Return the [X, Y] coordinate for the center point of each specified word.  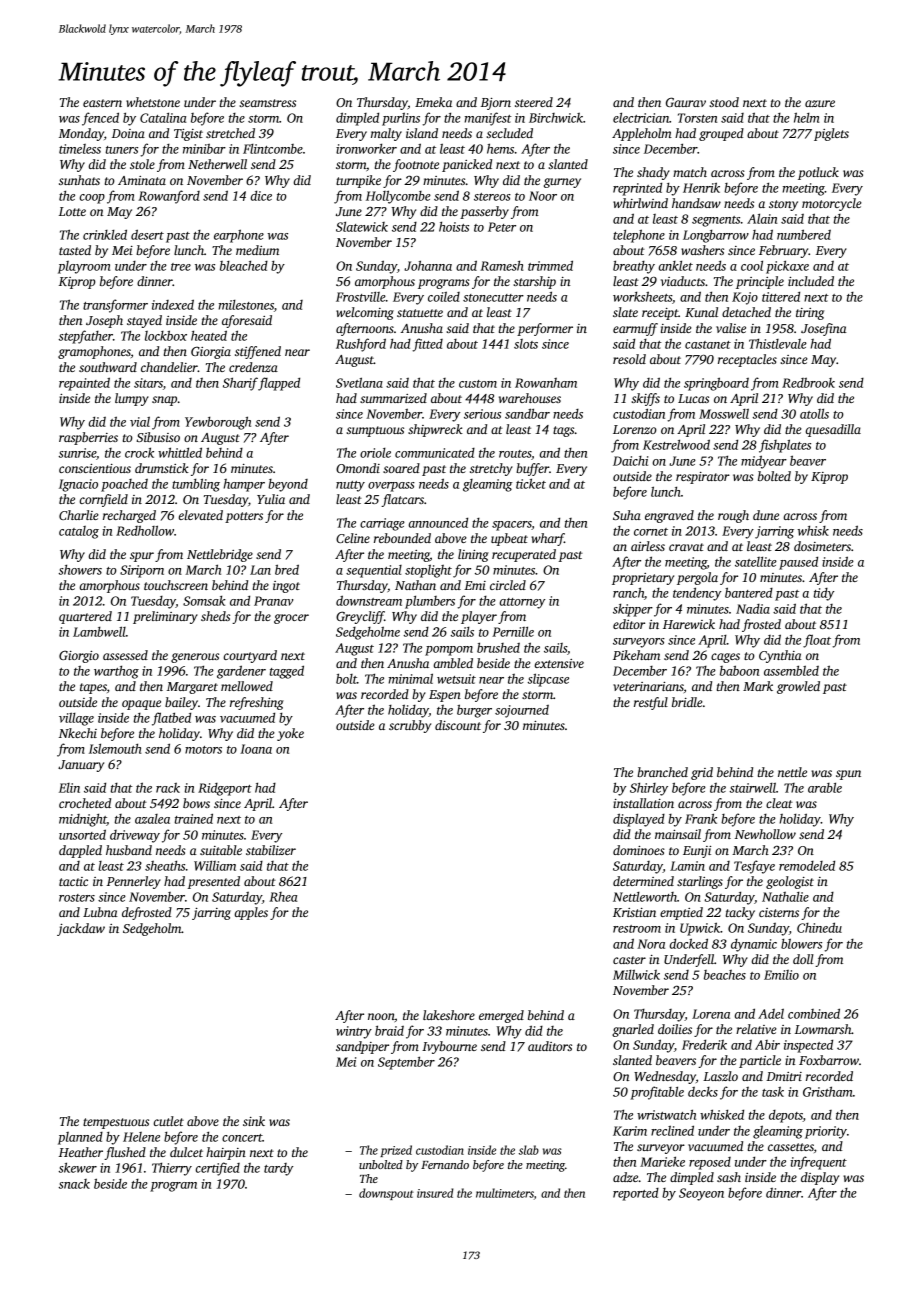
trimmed [550, 265]
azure [820, 103]
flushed [125, 1153]
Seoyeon [701, 1194]
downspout [386, 1194]
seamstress [267, 103]
